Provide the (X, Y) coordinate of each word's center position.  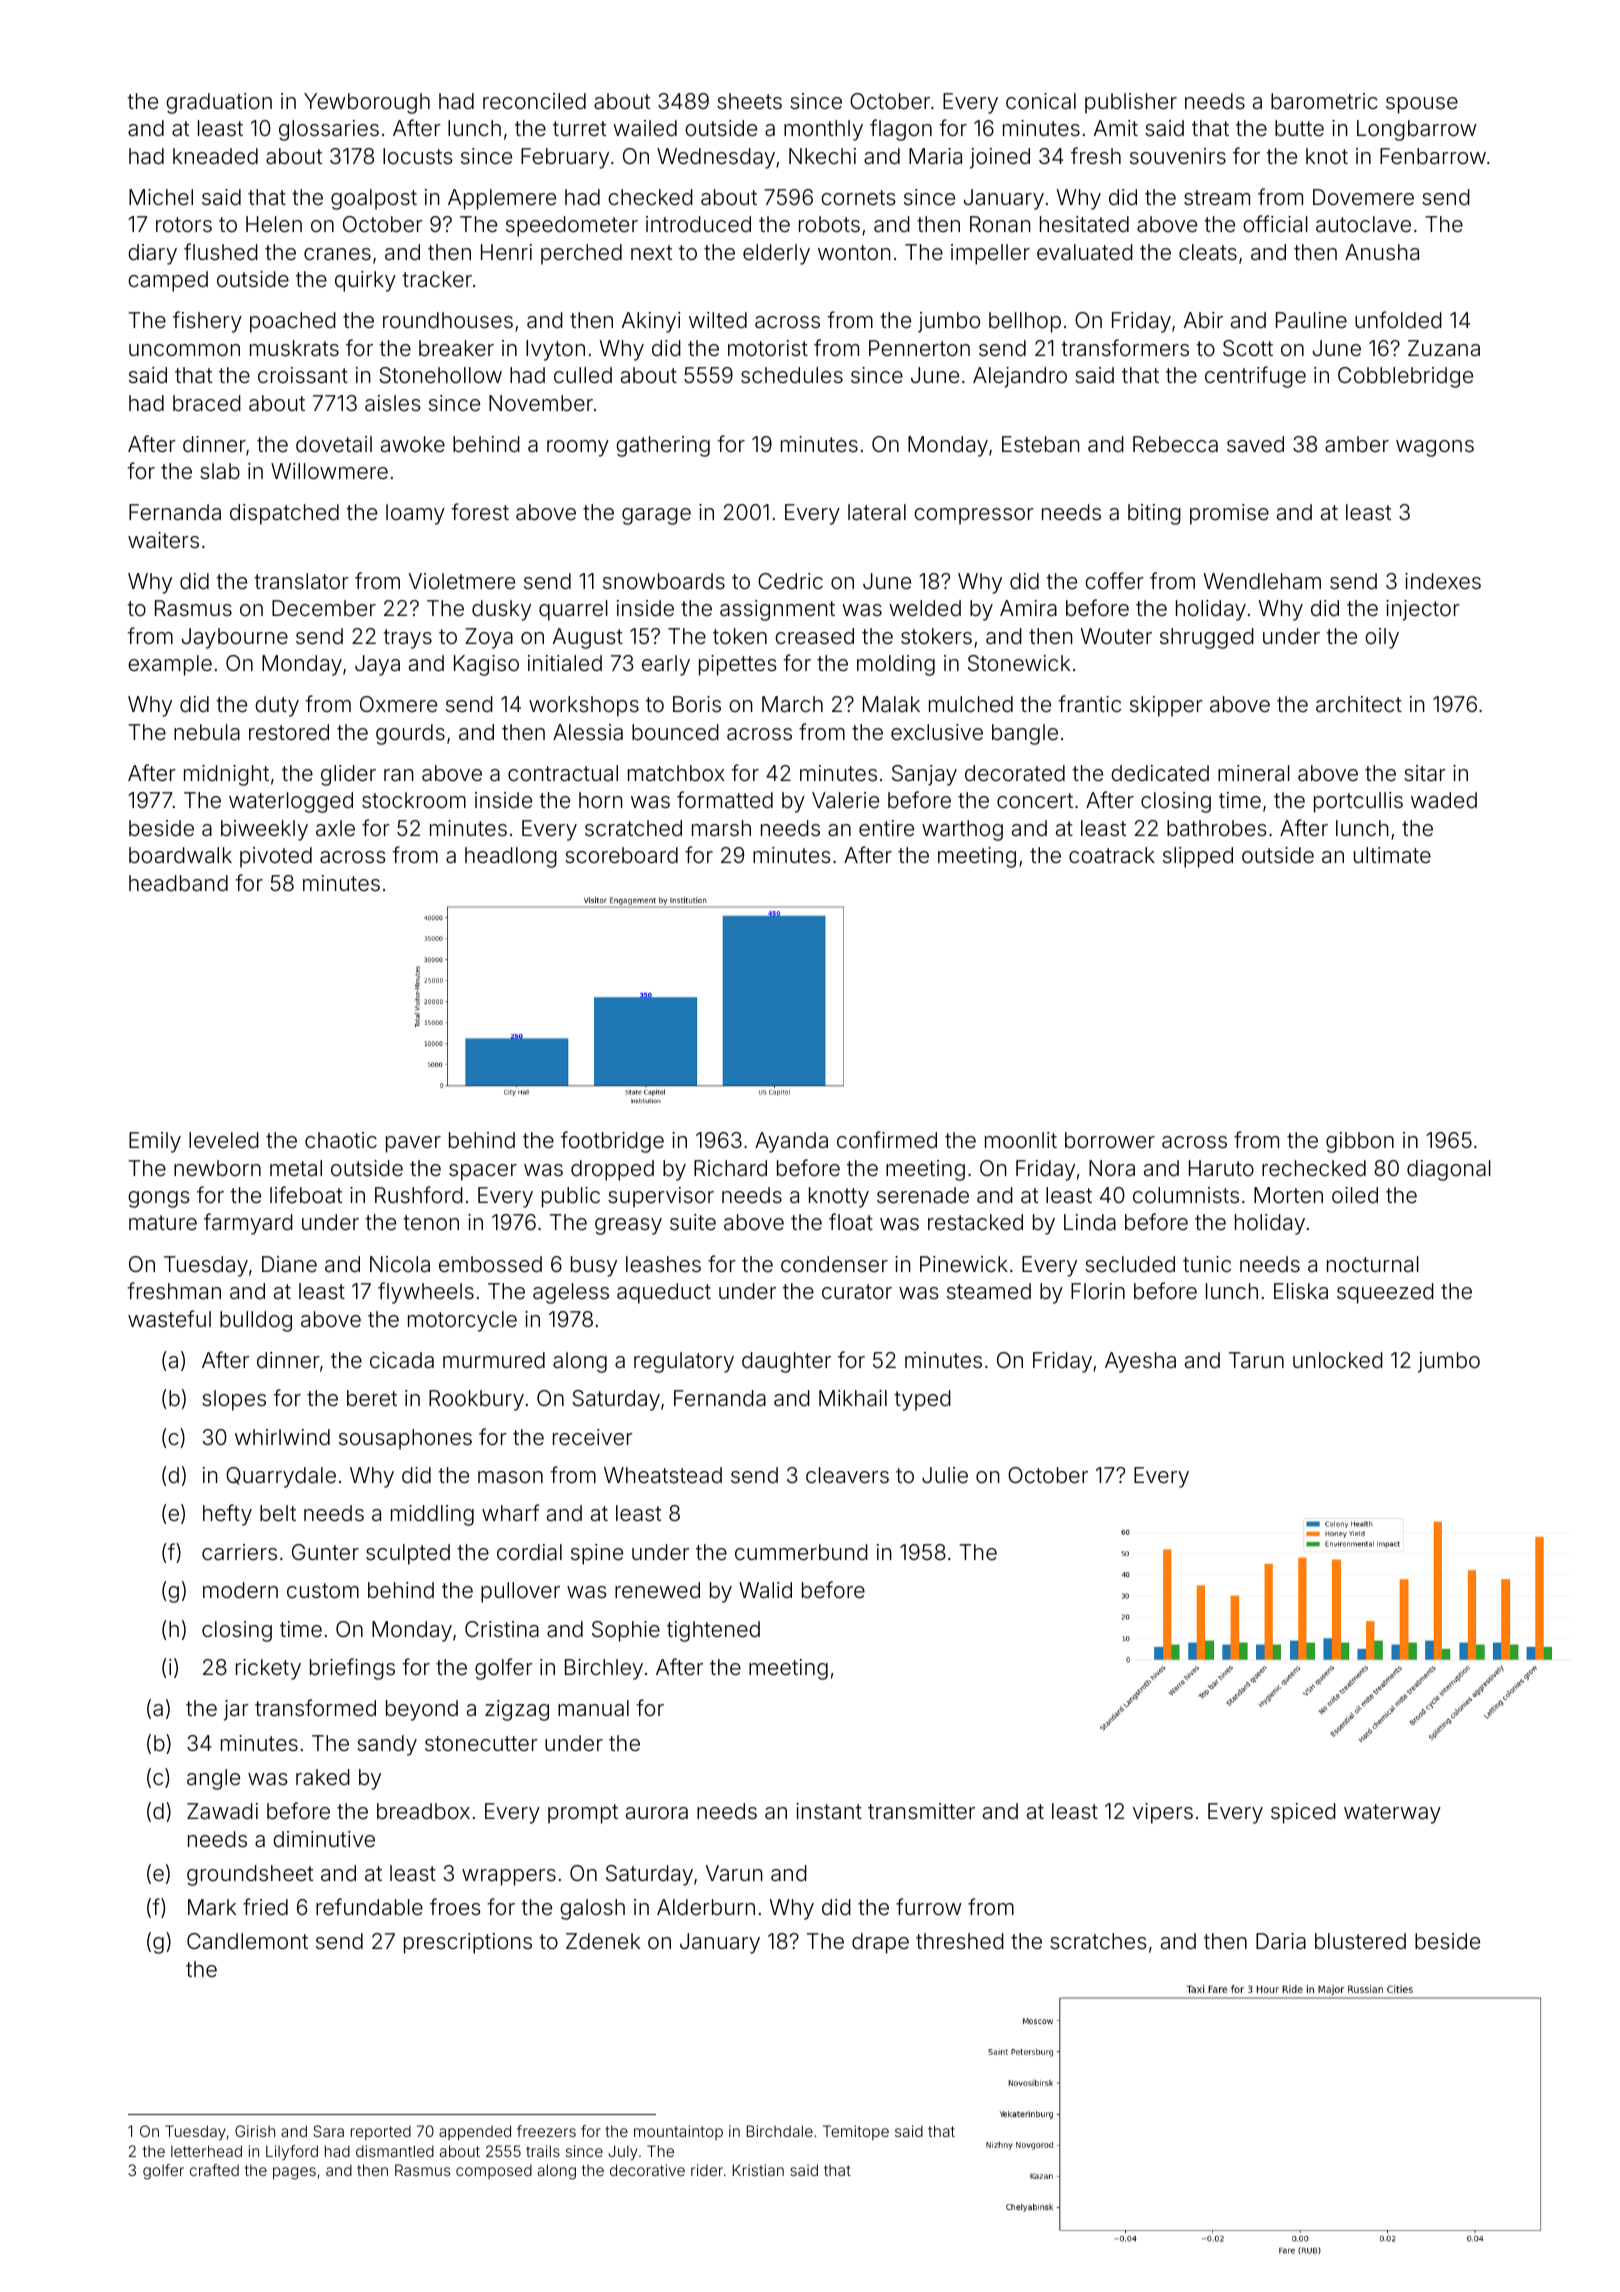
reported (381, 2132)
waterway (1392, 1814)
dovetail (334, 444)
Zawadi (222, 1811)
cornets (858, 197)
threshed (960, 1941)
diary (152, 254)
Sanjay (924, 775)
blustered (1360, 1941)
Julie (945, 1475)
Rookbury (476, 1400)
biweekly (264, 830)
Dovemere (1363, 197)
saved (1255, 444)
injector (1423, 610)
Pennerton (919, 348)
